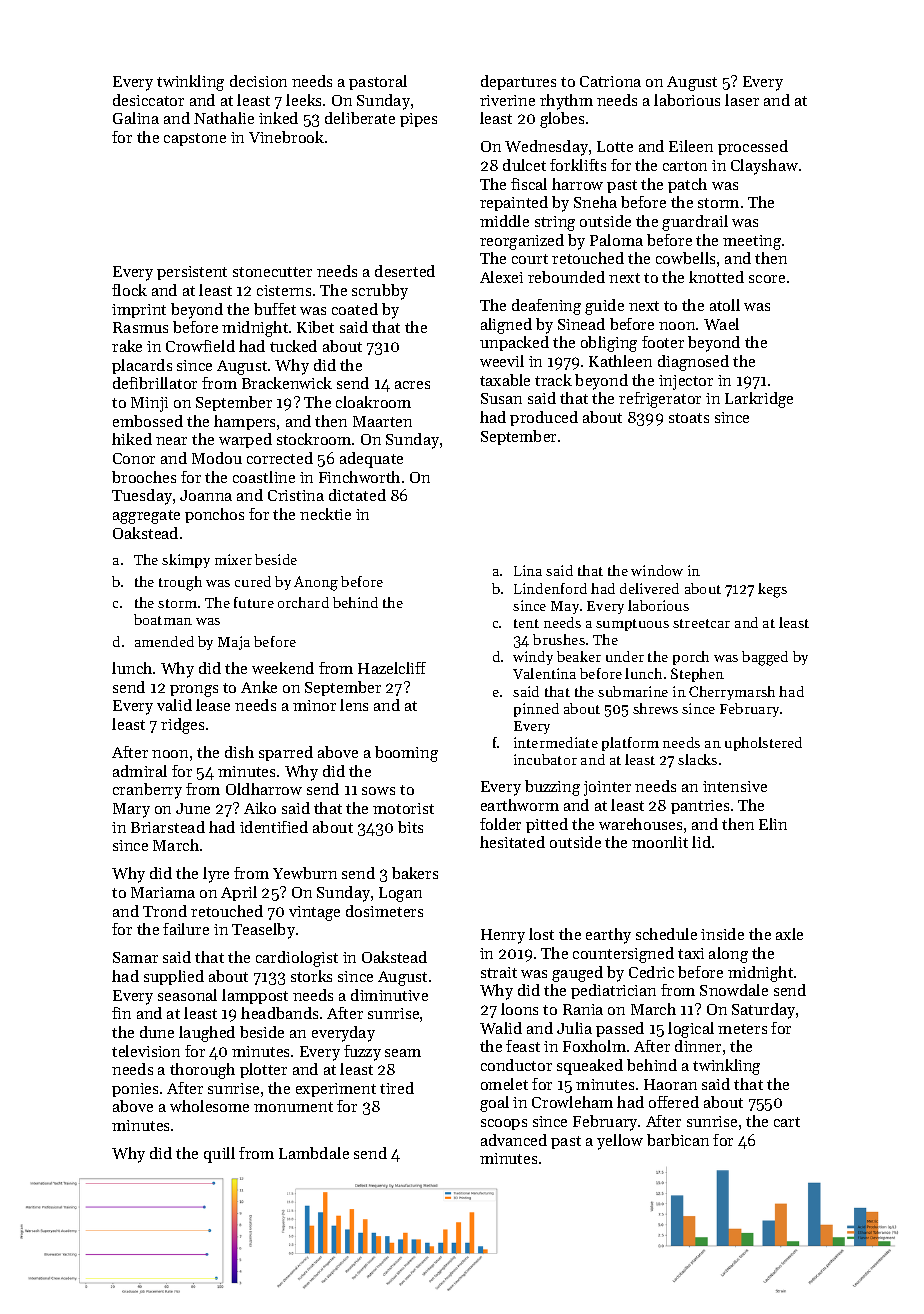 This screenshot has height=1314, width=924. What do you see at coordinates (314, 913) in the screenshot?
I see `vintage` at bounding box center [314, 913].
